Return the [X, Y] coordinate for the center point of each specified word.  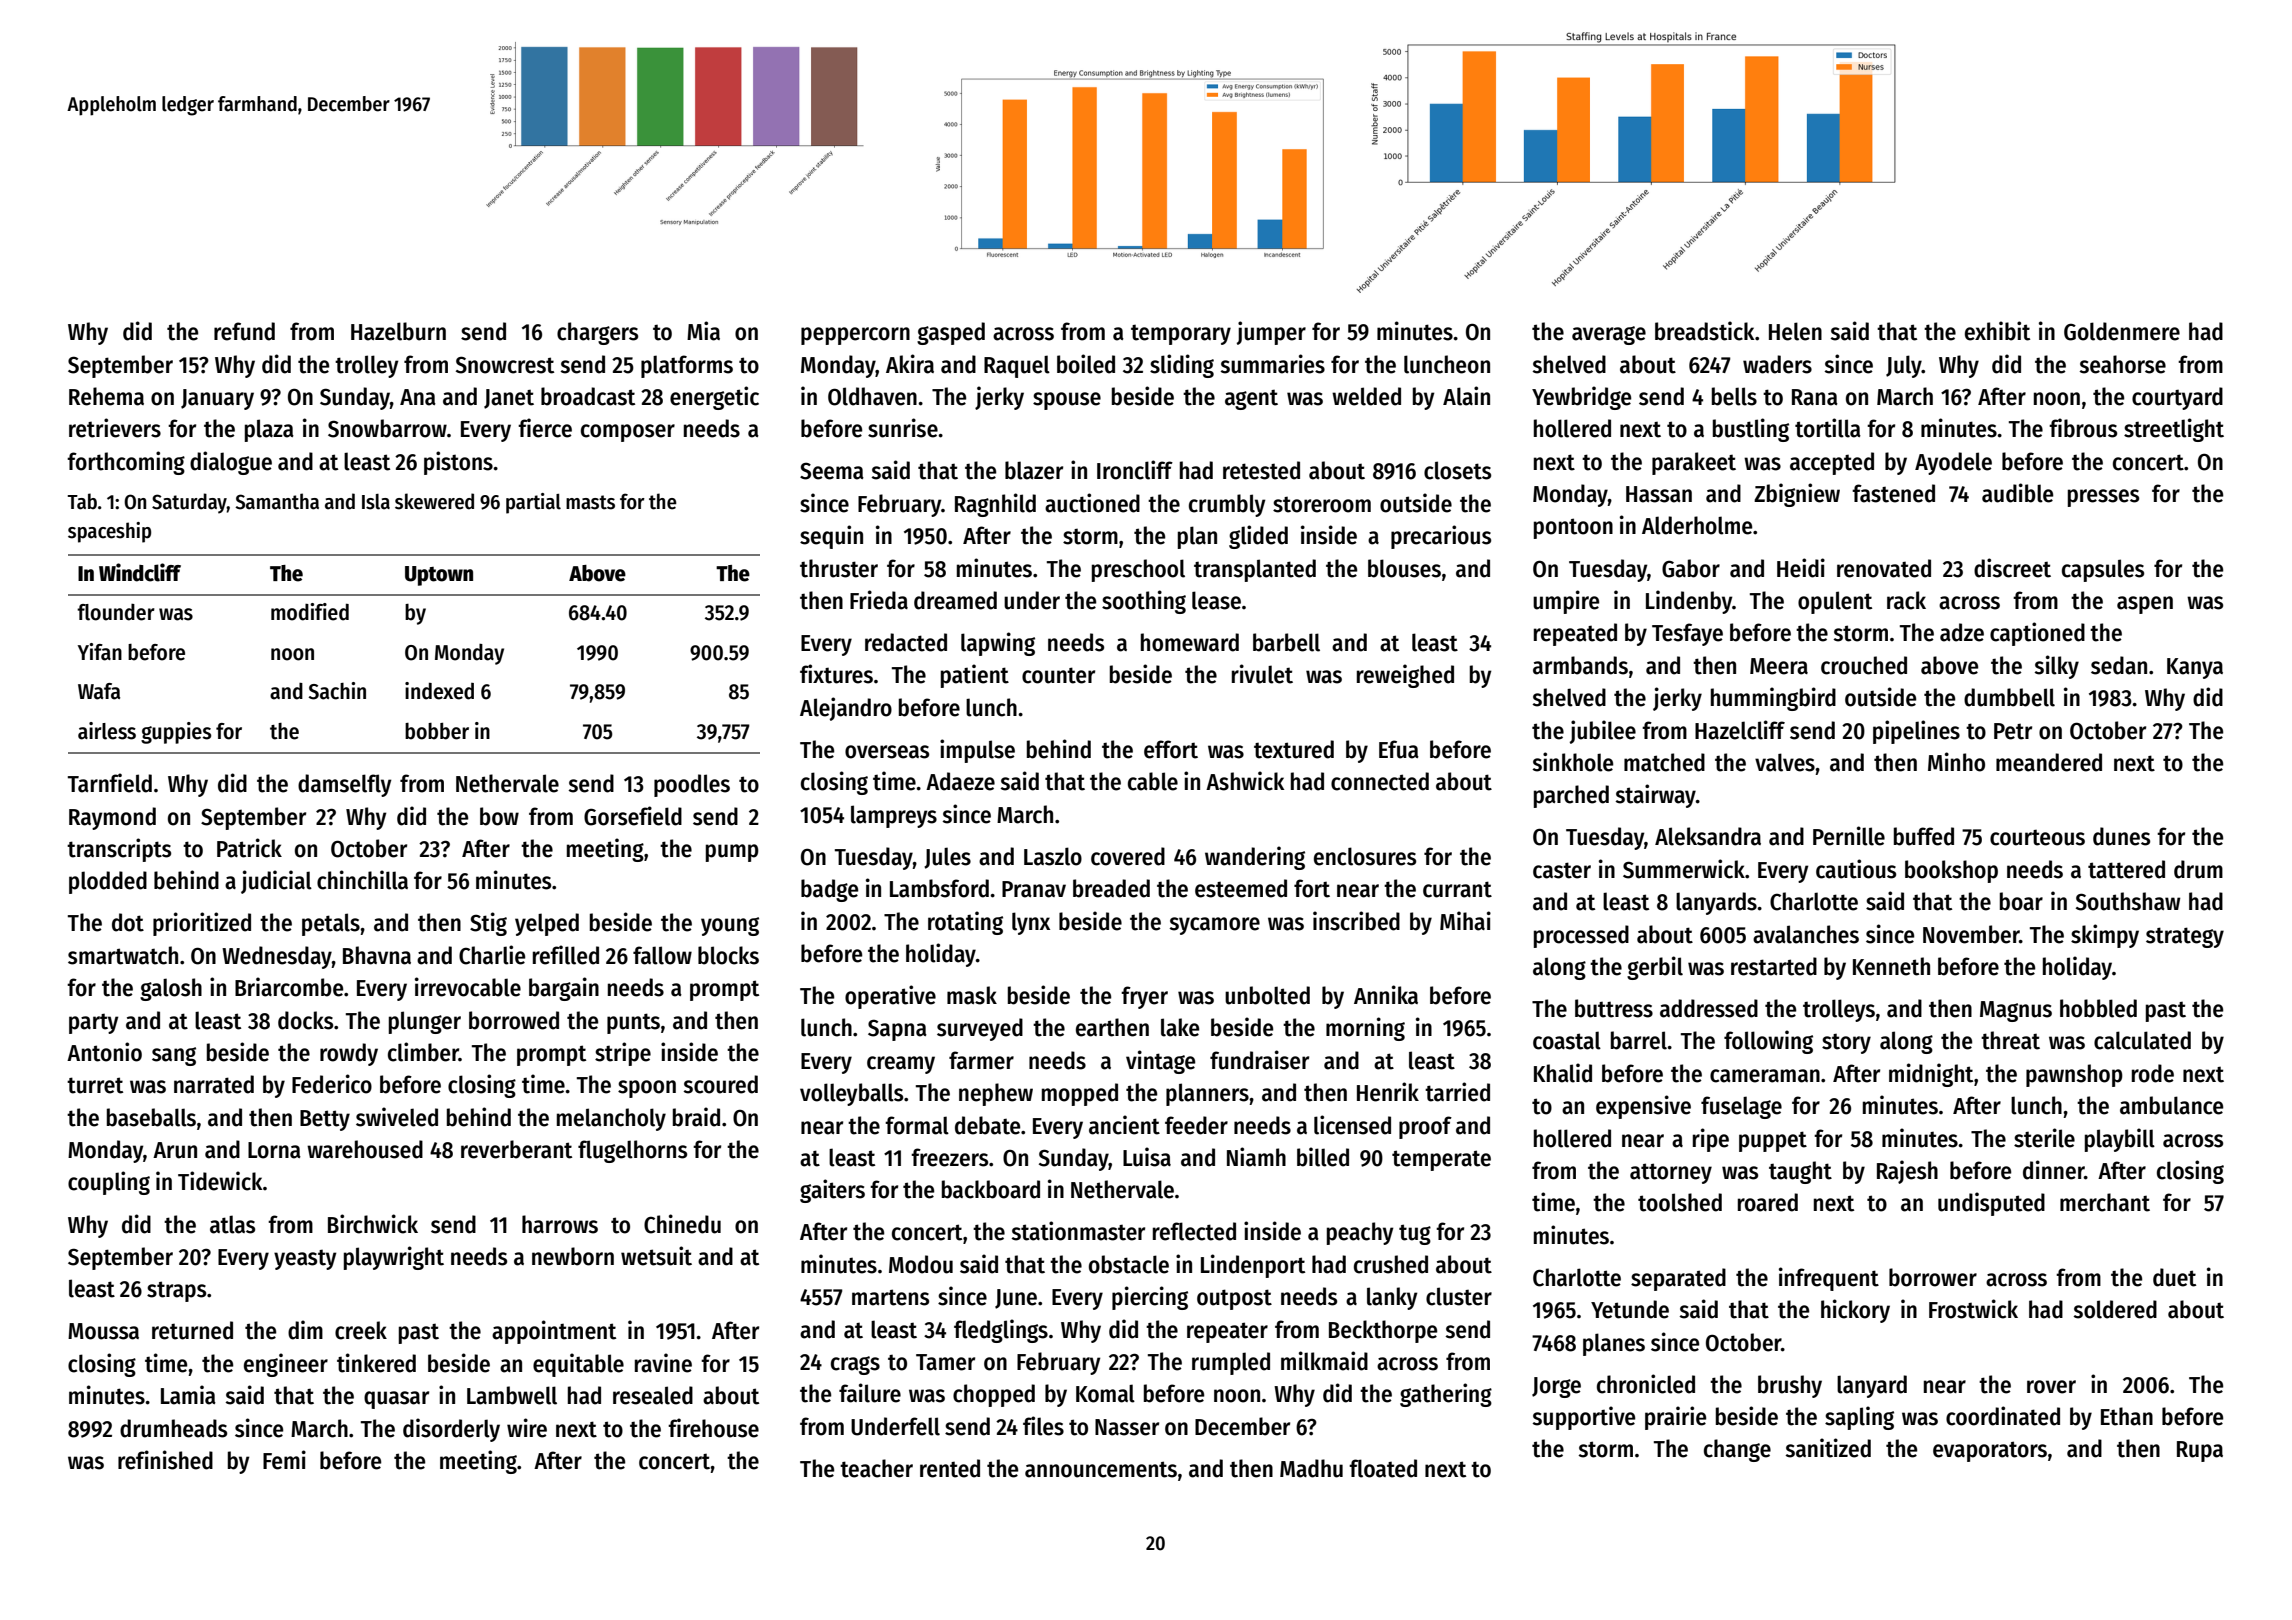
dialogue [231, 463]
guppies [176, 733]
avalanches [1806, 934]
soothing [1144, 602]
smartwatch [123, 955]
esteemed [1241, 888]
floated [1383, 1468]
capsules [2103, 570]
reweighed [1405, 676]
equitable [578, 1365]
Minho [1956, 762]
